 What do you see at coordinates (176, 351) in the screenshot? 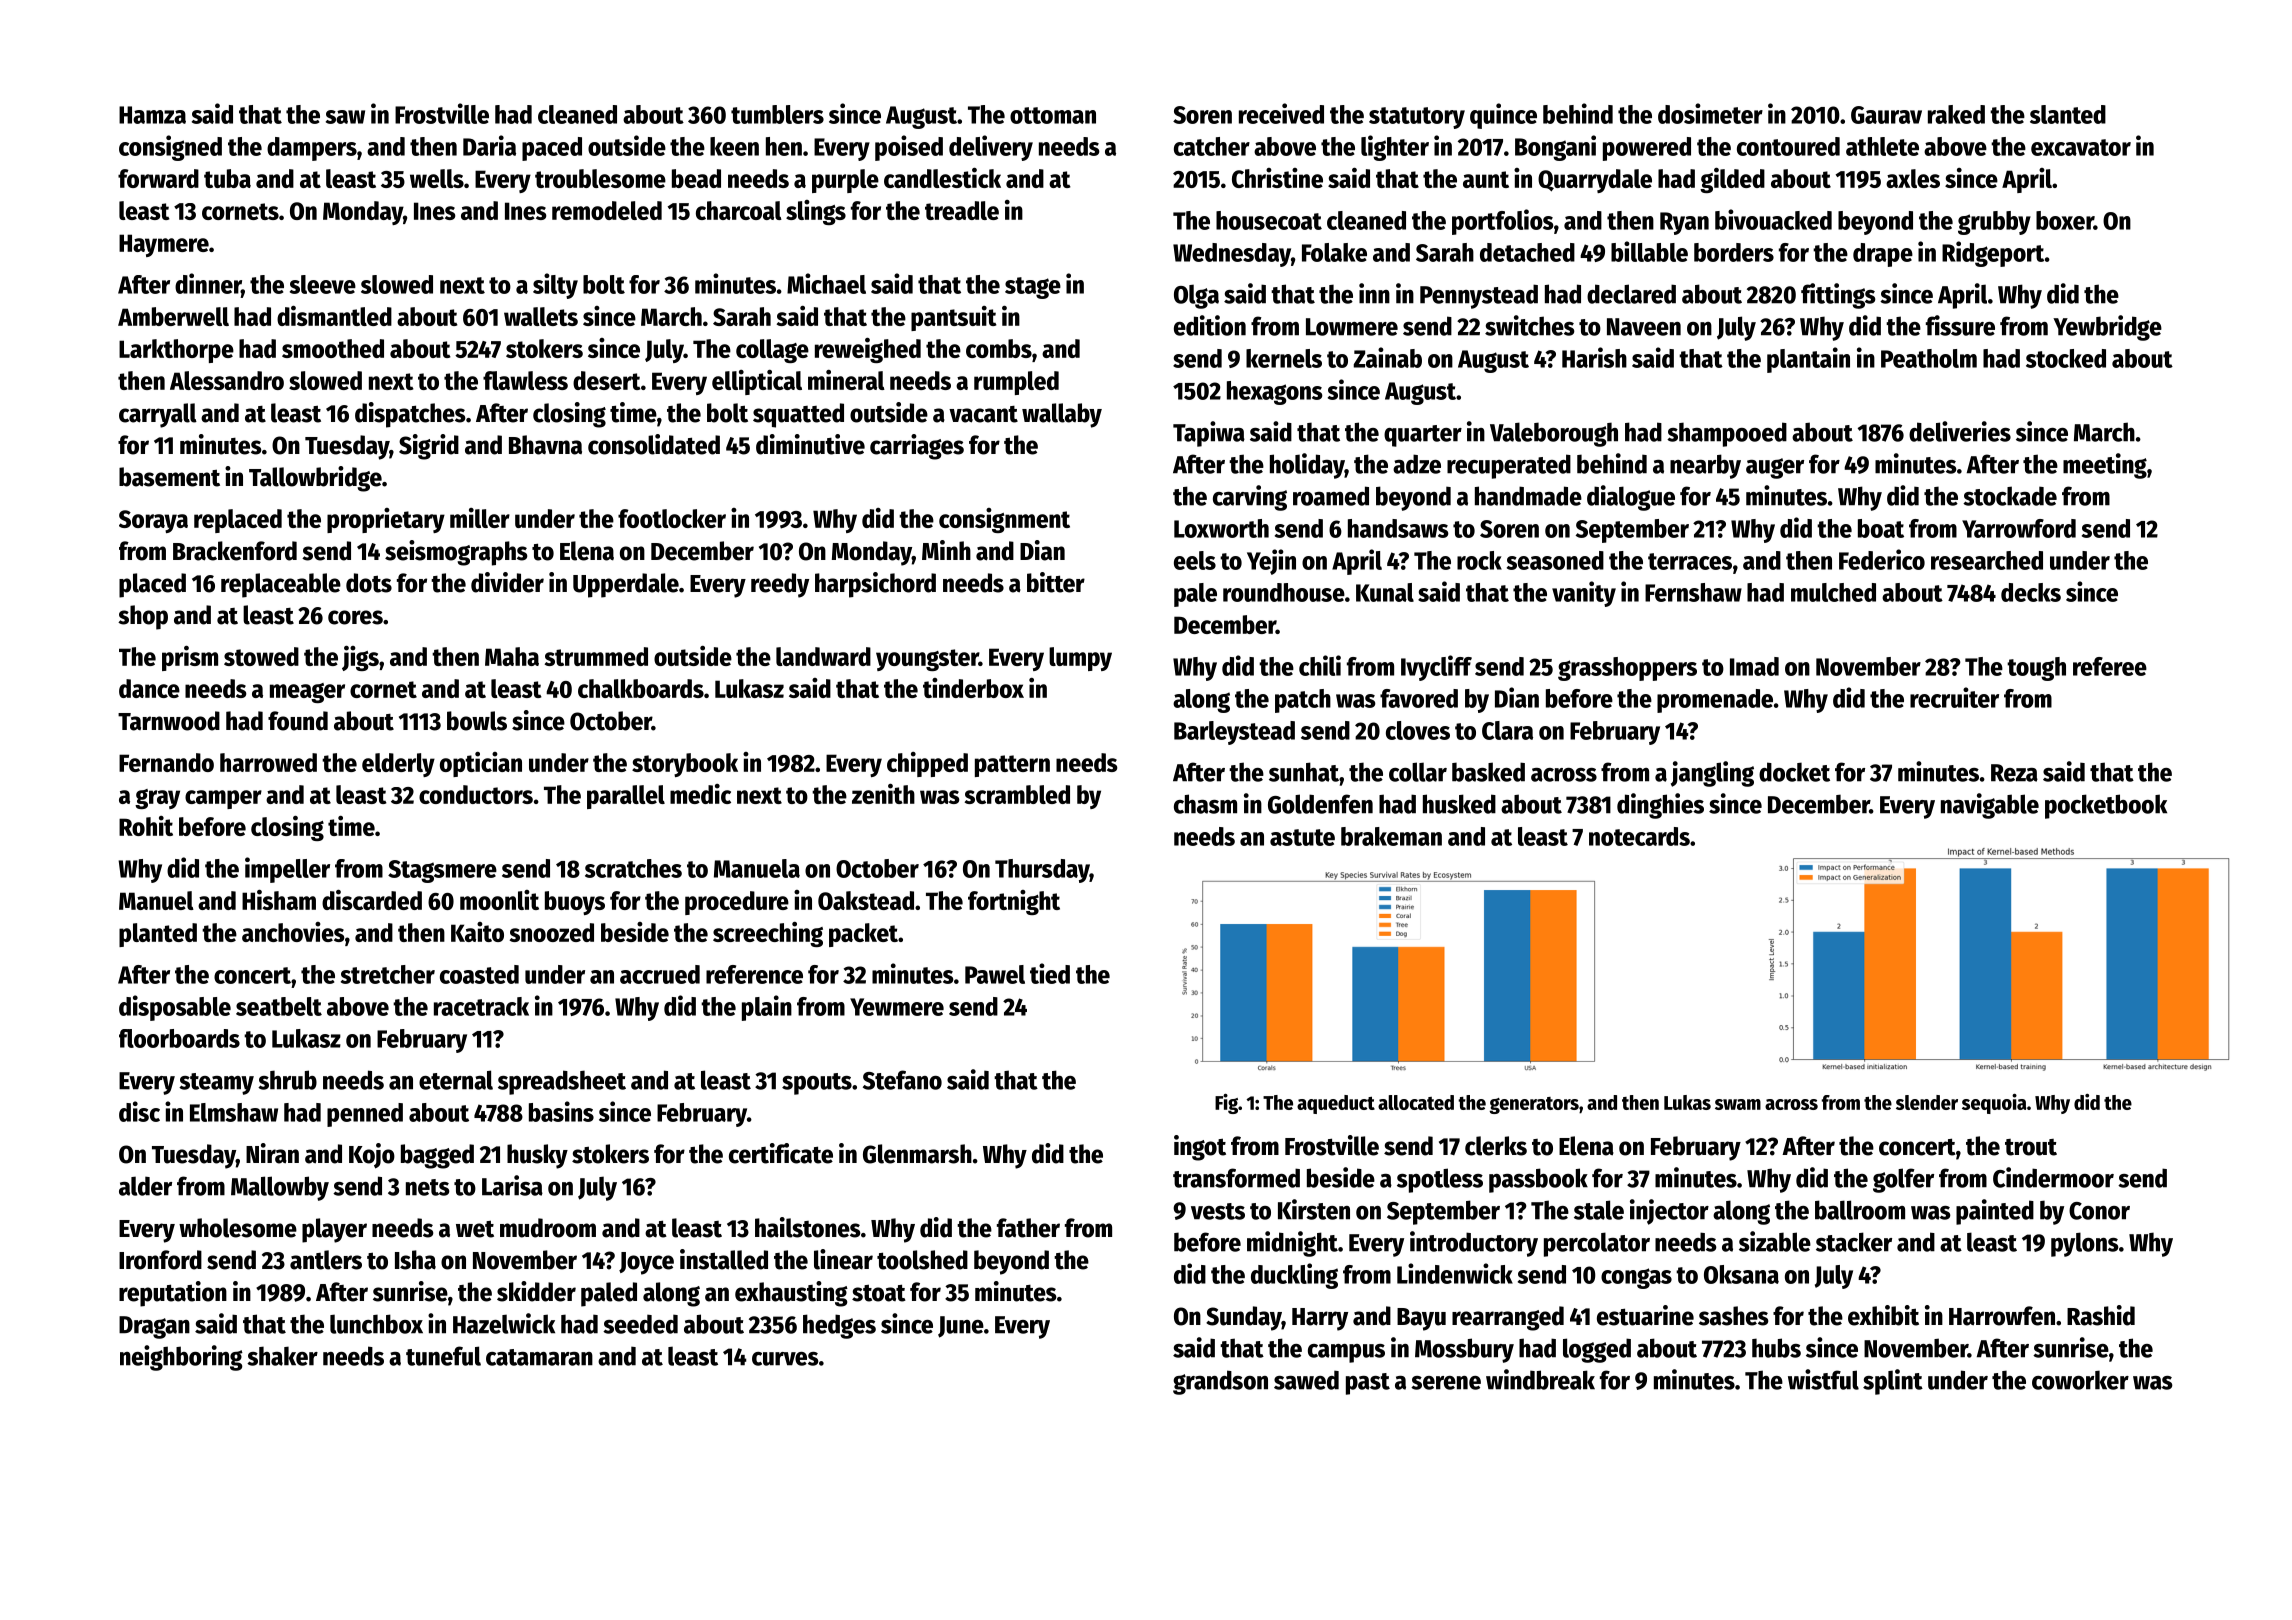
I see `Larkthorpe` at bounding box center [176, 351].
